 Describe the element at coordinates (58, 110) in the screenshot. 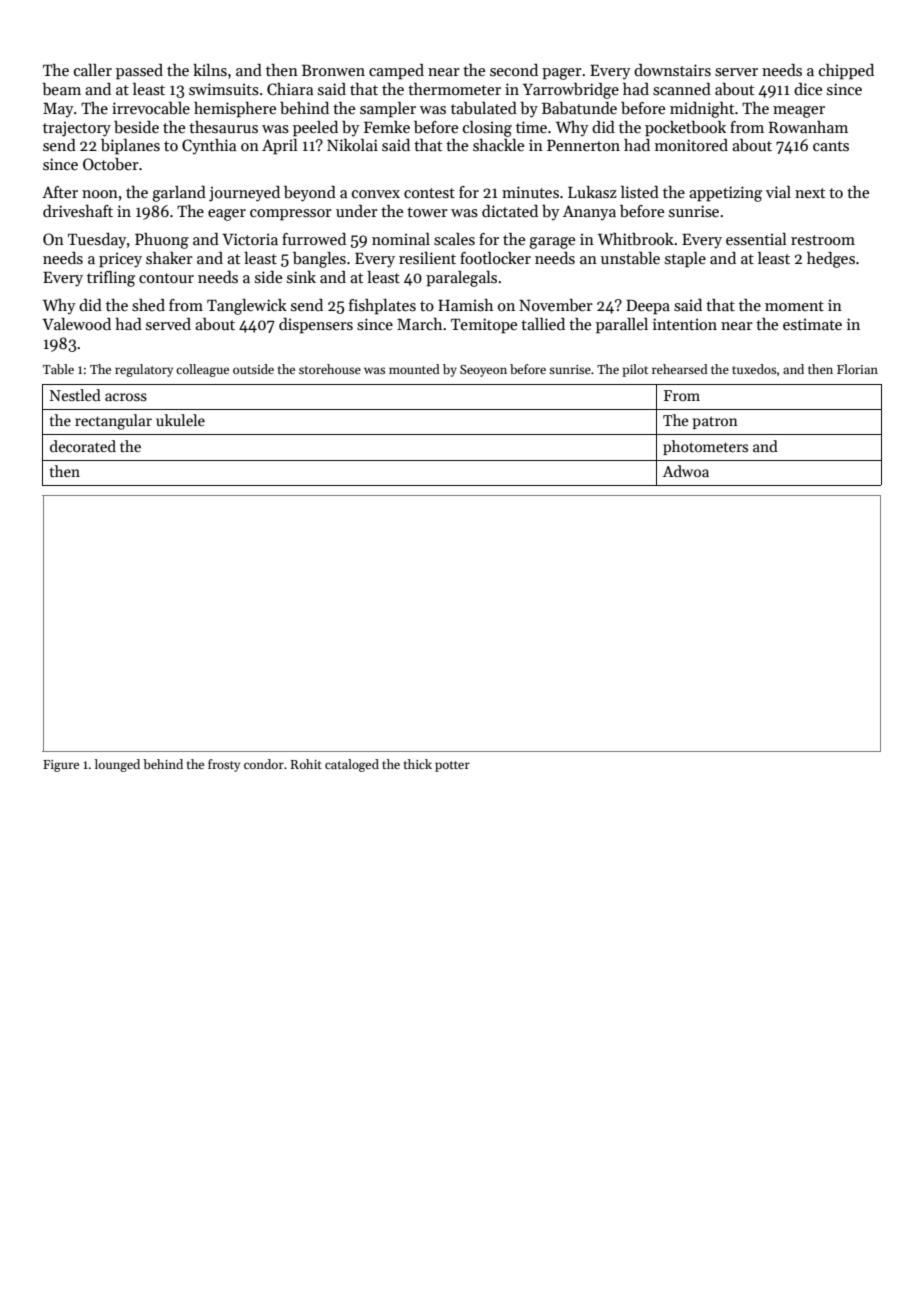

I see `May` at that location.
